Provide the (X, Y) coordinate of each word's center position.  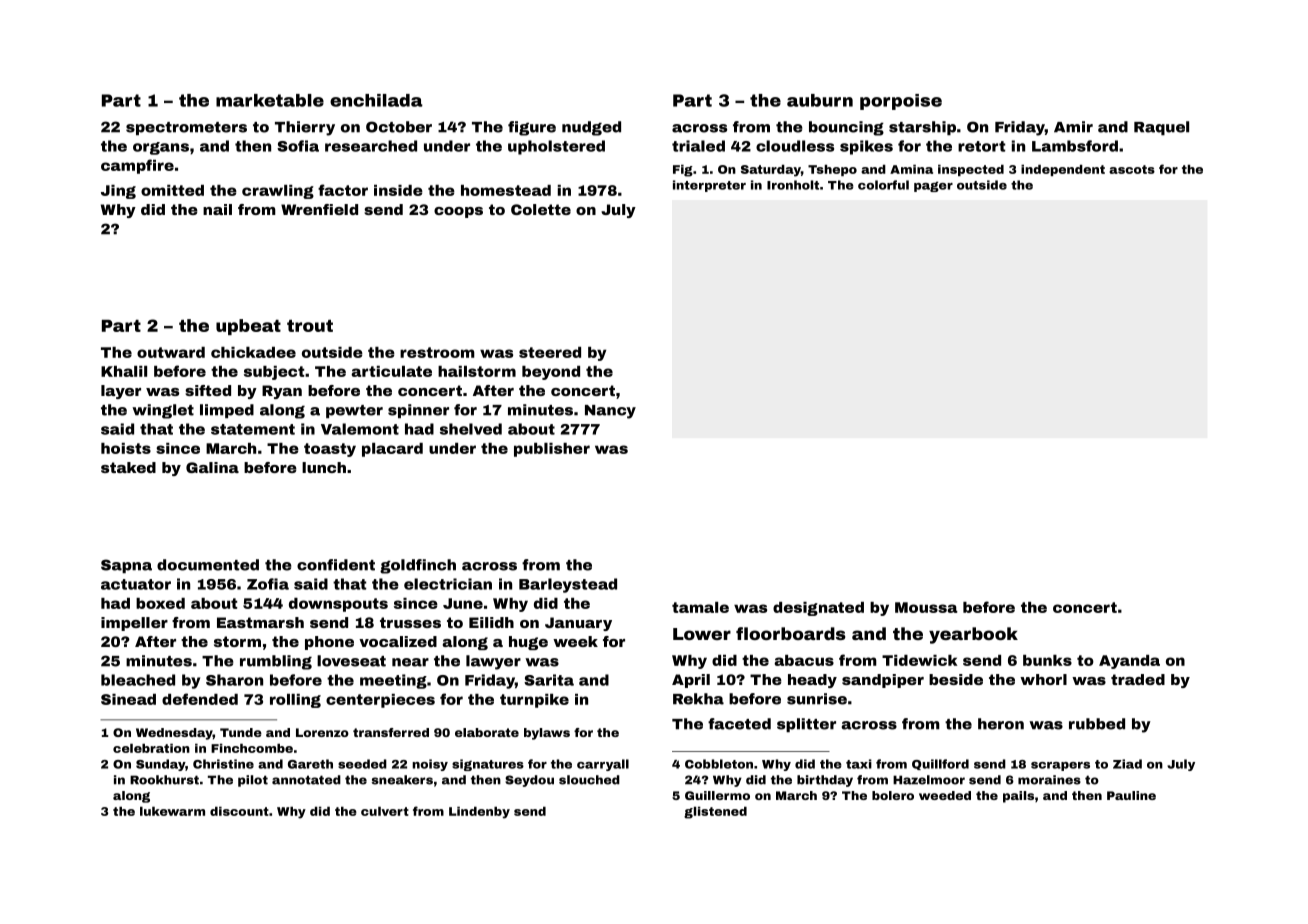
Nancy (610, 412)
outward (171, 352)
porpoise (901, 102)
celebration (151, 748)
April (691, 681)
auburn (820, 100)
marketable (270, 100)
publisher (552, 450)
